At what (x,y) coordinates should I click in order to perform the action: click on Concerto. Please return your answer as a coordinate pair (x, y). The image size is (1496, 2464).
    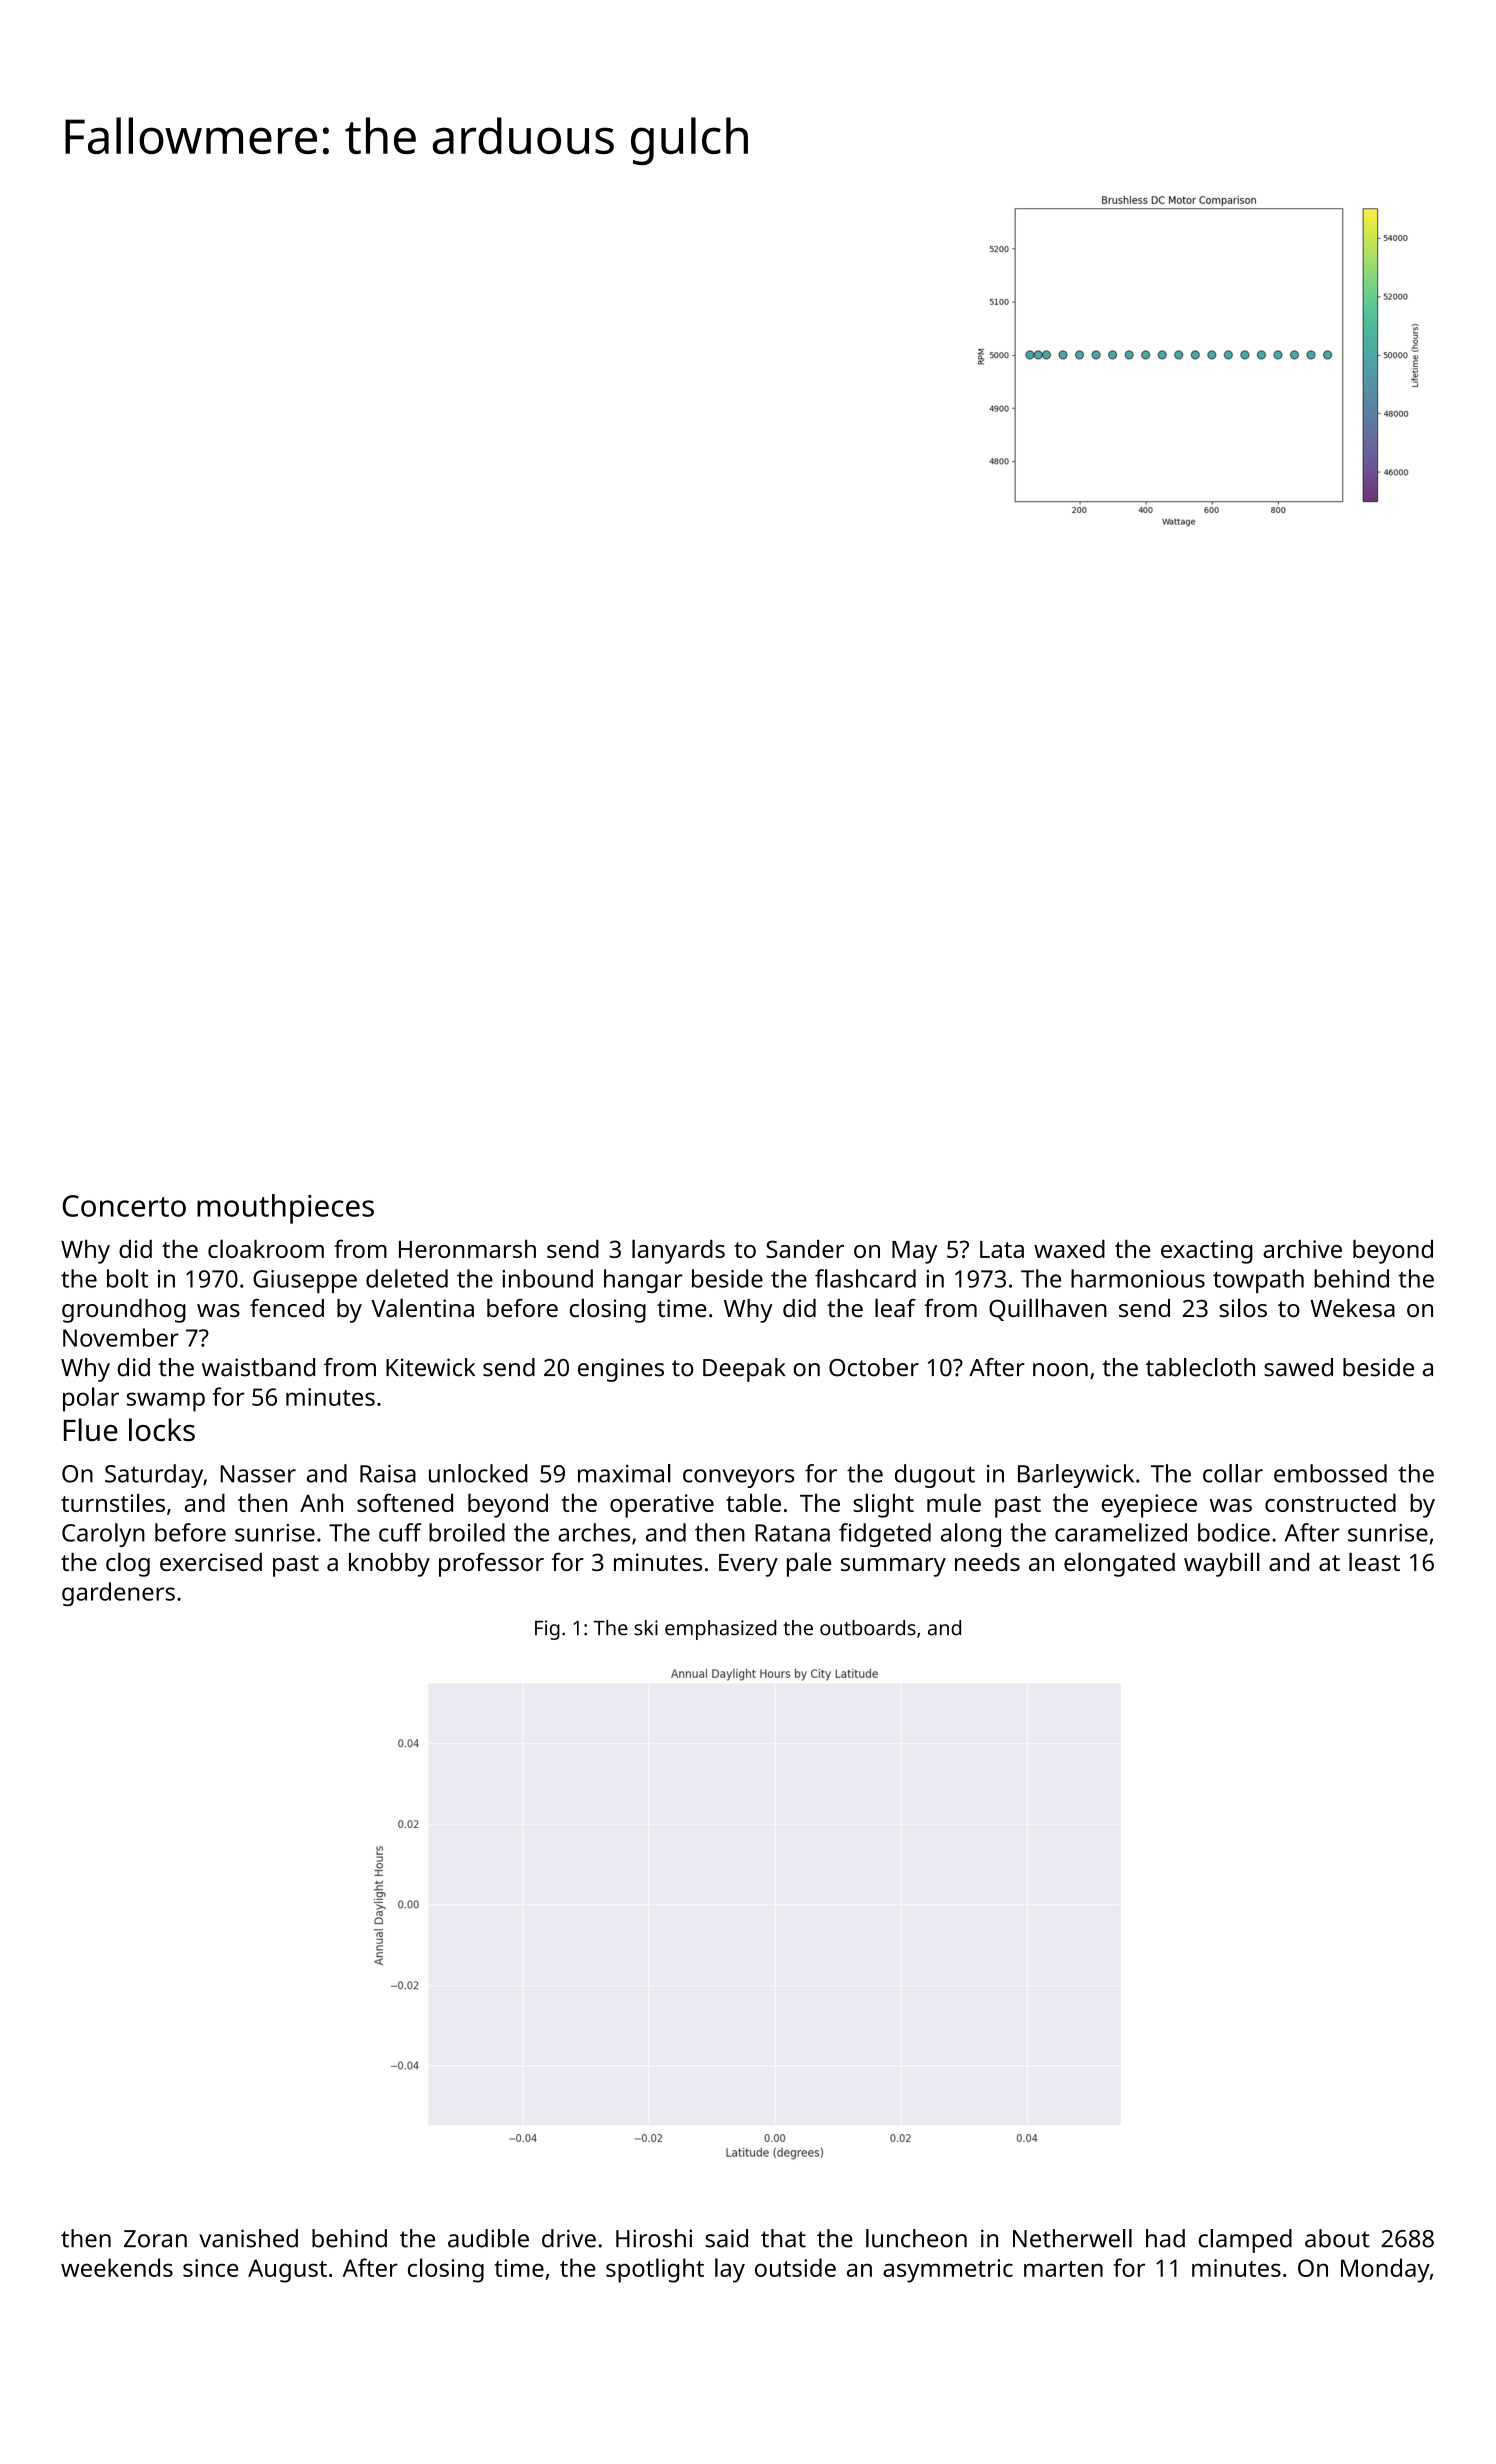
    Looking at the image, I should click on (124, 1206).
